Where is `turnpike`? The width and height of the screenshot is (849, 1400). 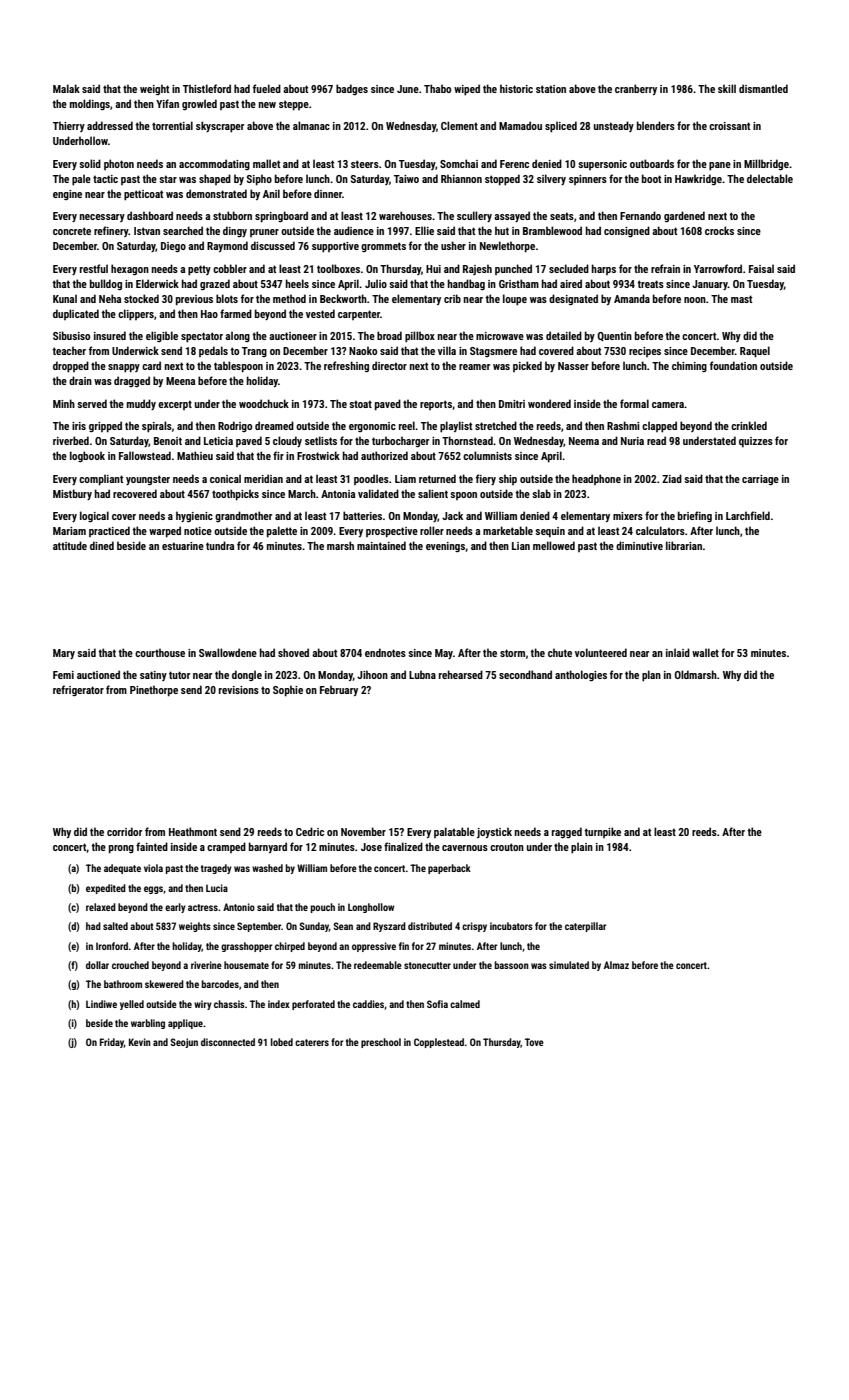 turnpike is located at coordinates (602, 832).
